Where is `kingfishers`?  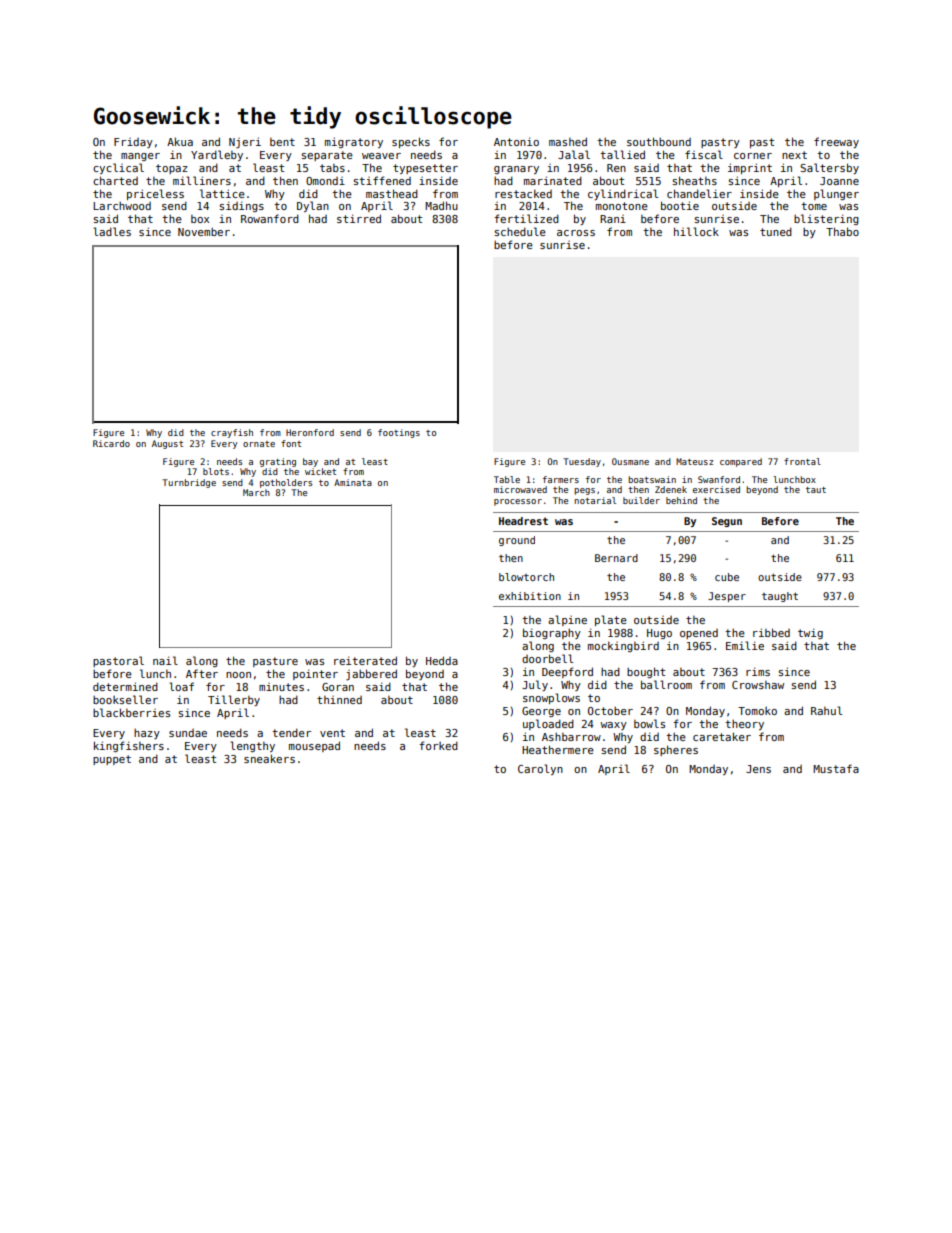
kingfishers is located at coordinates (129, 746).
